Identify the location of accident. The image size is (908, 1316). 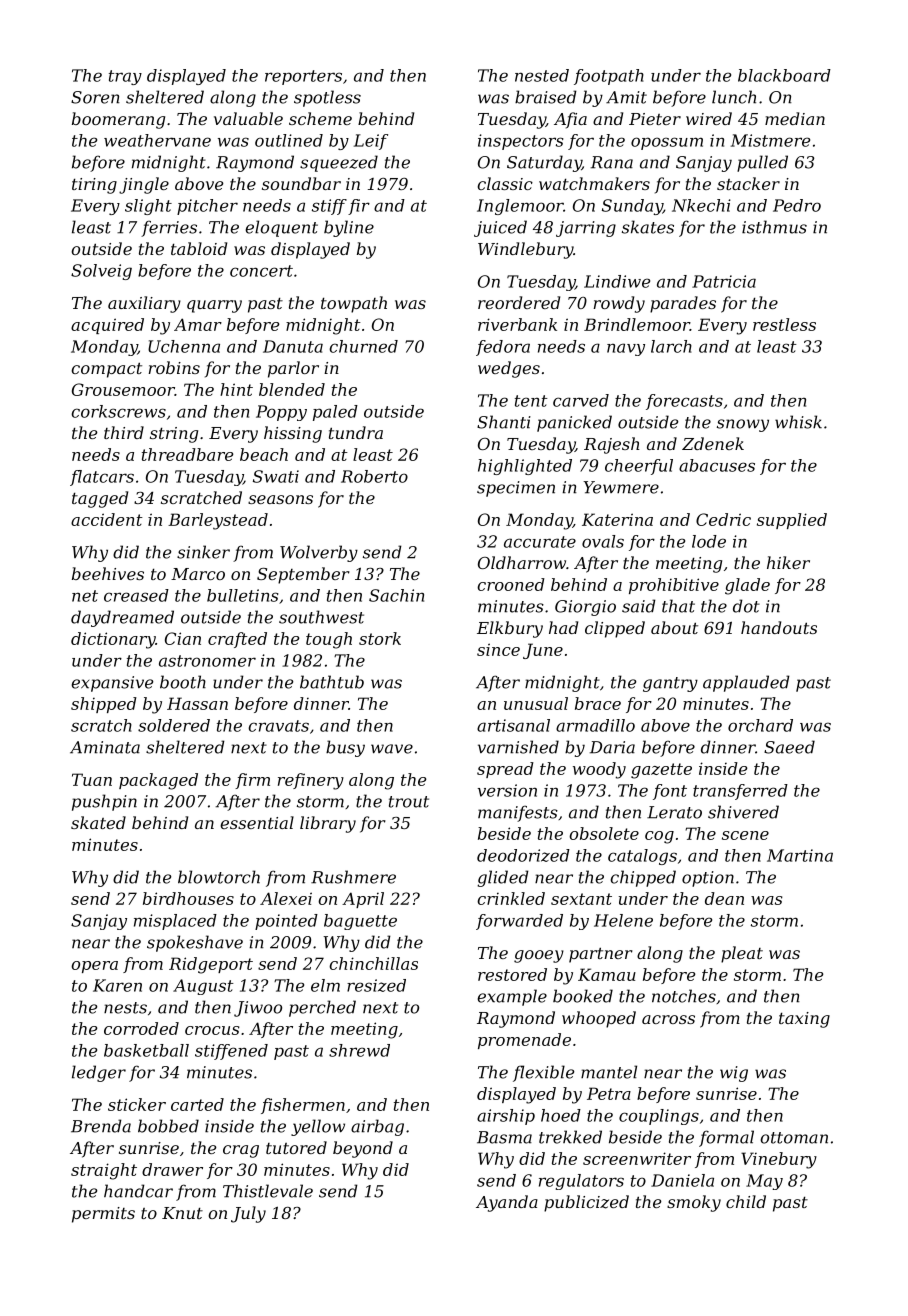
(107, 519).
